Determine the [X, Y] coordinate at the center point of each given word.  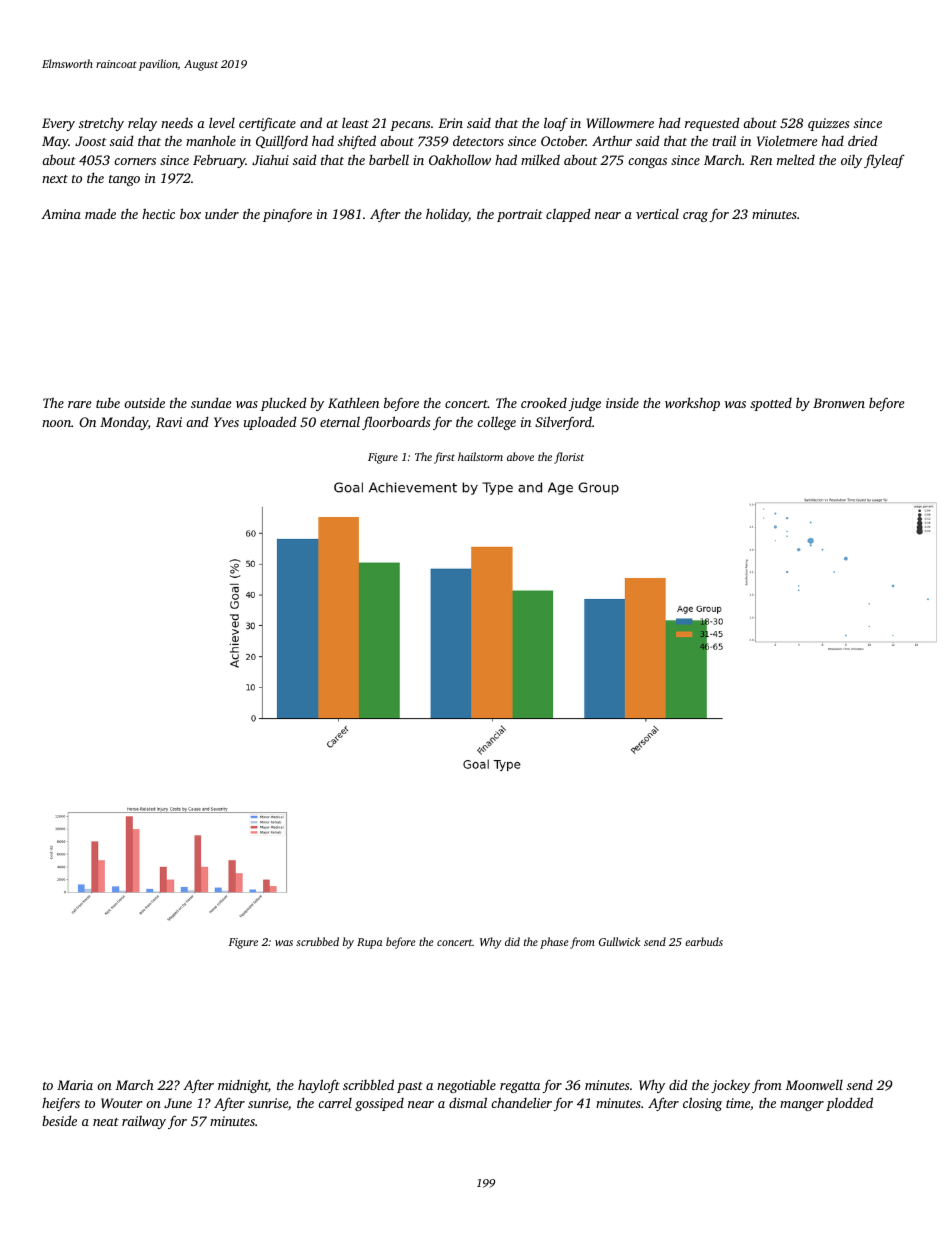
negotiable [466, 1086]
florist [569, 458]
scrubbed [317, 941]
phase [554, 943]
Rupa [369, 943]
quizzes [828, 124]
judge [585, 404]
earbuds [704, 941]
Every [58, 124]
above [520, 456]
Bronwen [839, 403]
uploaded [270, 423]
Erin [450, 123]
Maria [75, 1085]
